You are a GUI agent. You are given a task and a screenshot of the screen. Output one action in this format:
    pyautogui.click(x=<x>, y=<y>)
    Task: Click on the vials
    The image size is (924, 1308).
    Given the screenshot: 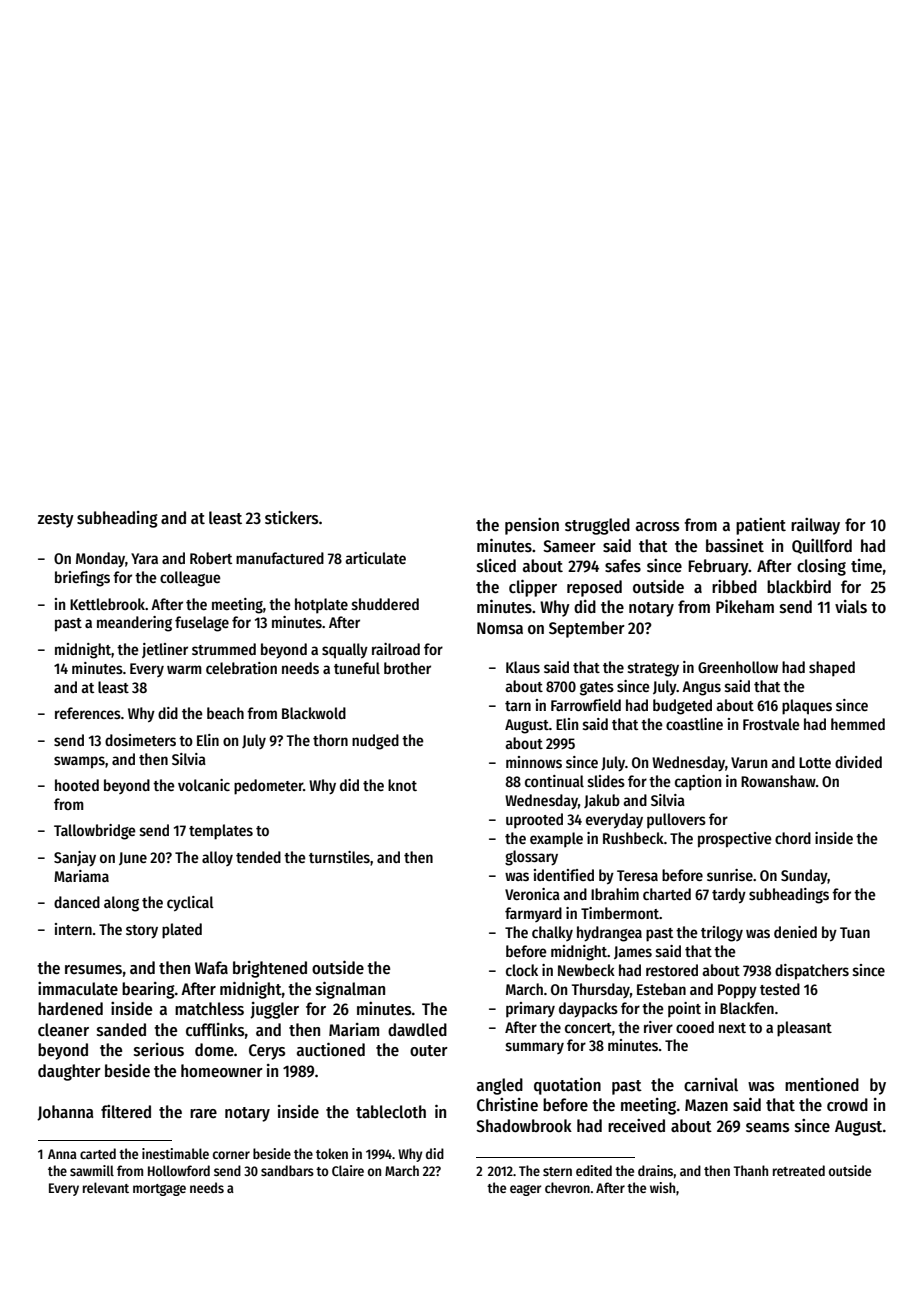 What is the action you would take?
    pyautogui.click(x=851, y=607)
